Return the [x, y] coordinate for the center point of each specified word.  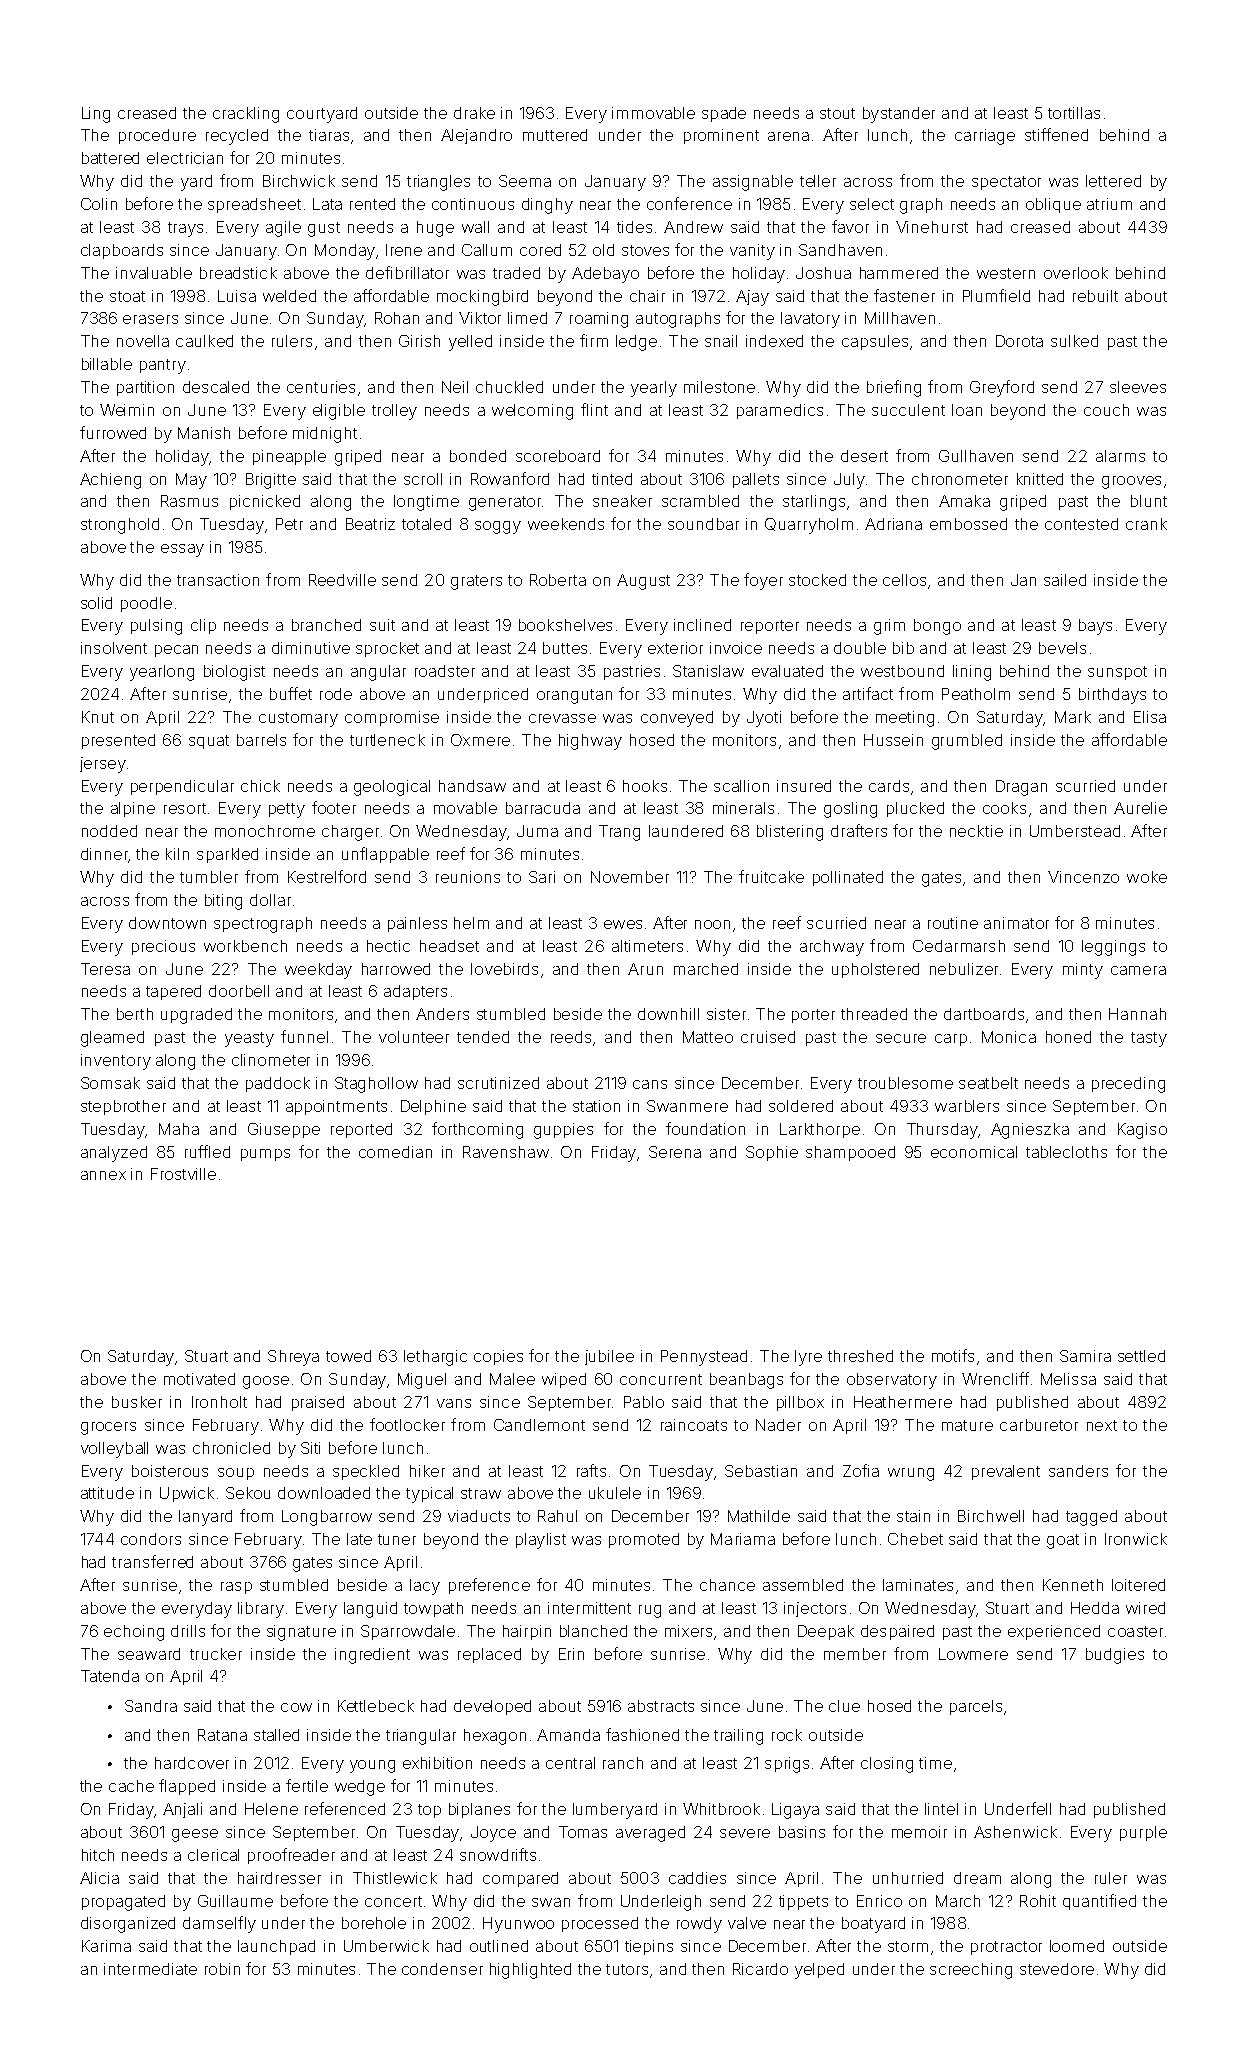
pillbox [800, 1403]
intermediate [150, 1969]
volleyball [114, 1450]
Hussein [893, 740]
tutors [627, 1969]
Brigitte [271, 481]
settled [1141, 1356]
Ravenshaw [506, 1152]
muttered [555, 135]
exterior [675, 648]
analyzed [114, 1154]
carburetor [1039, 1425]
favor [850, 226]
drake [474, 113]
